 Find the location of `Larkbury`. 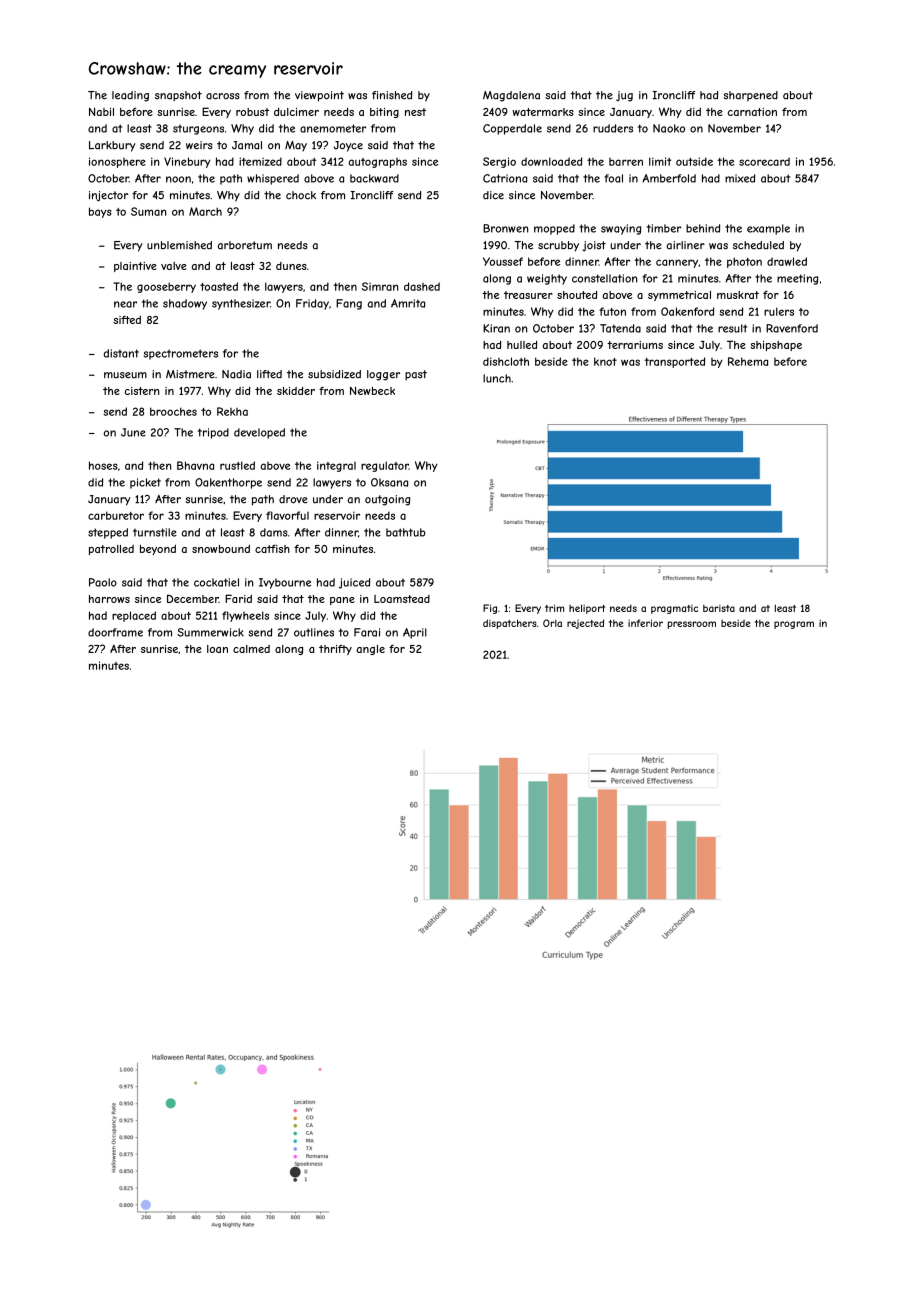

Larkbury is located at coordinates (112, 146).
